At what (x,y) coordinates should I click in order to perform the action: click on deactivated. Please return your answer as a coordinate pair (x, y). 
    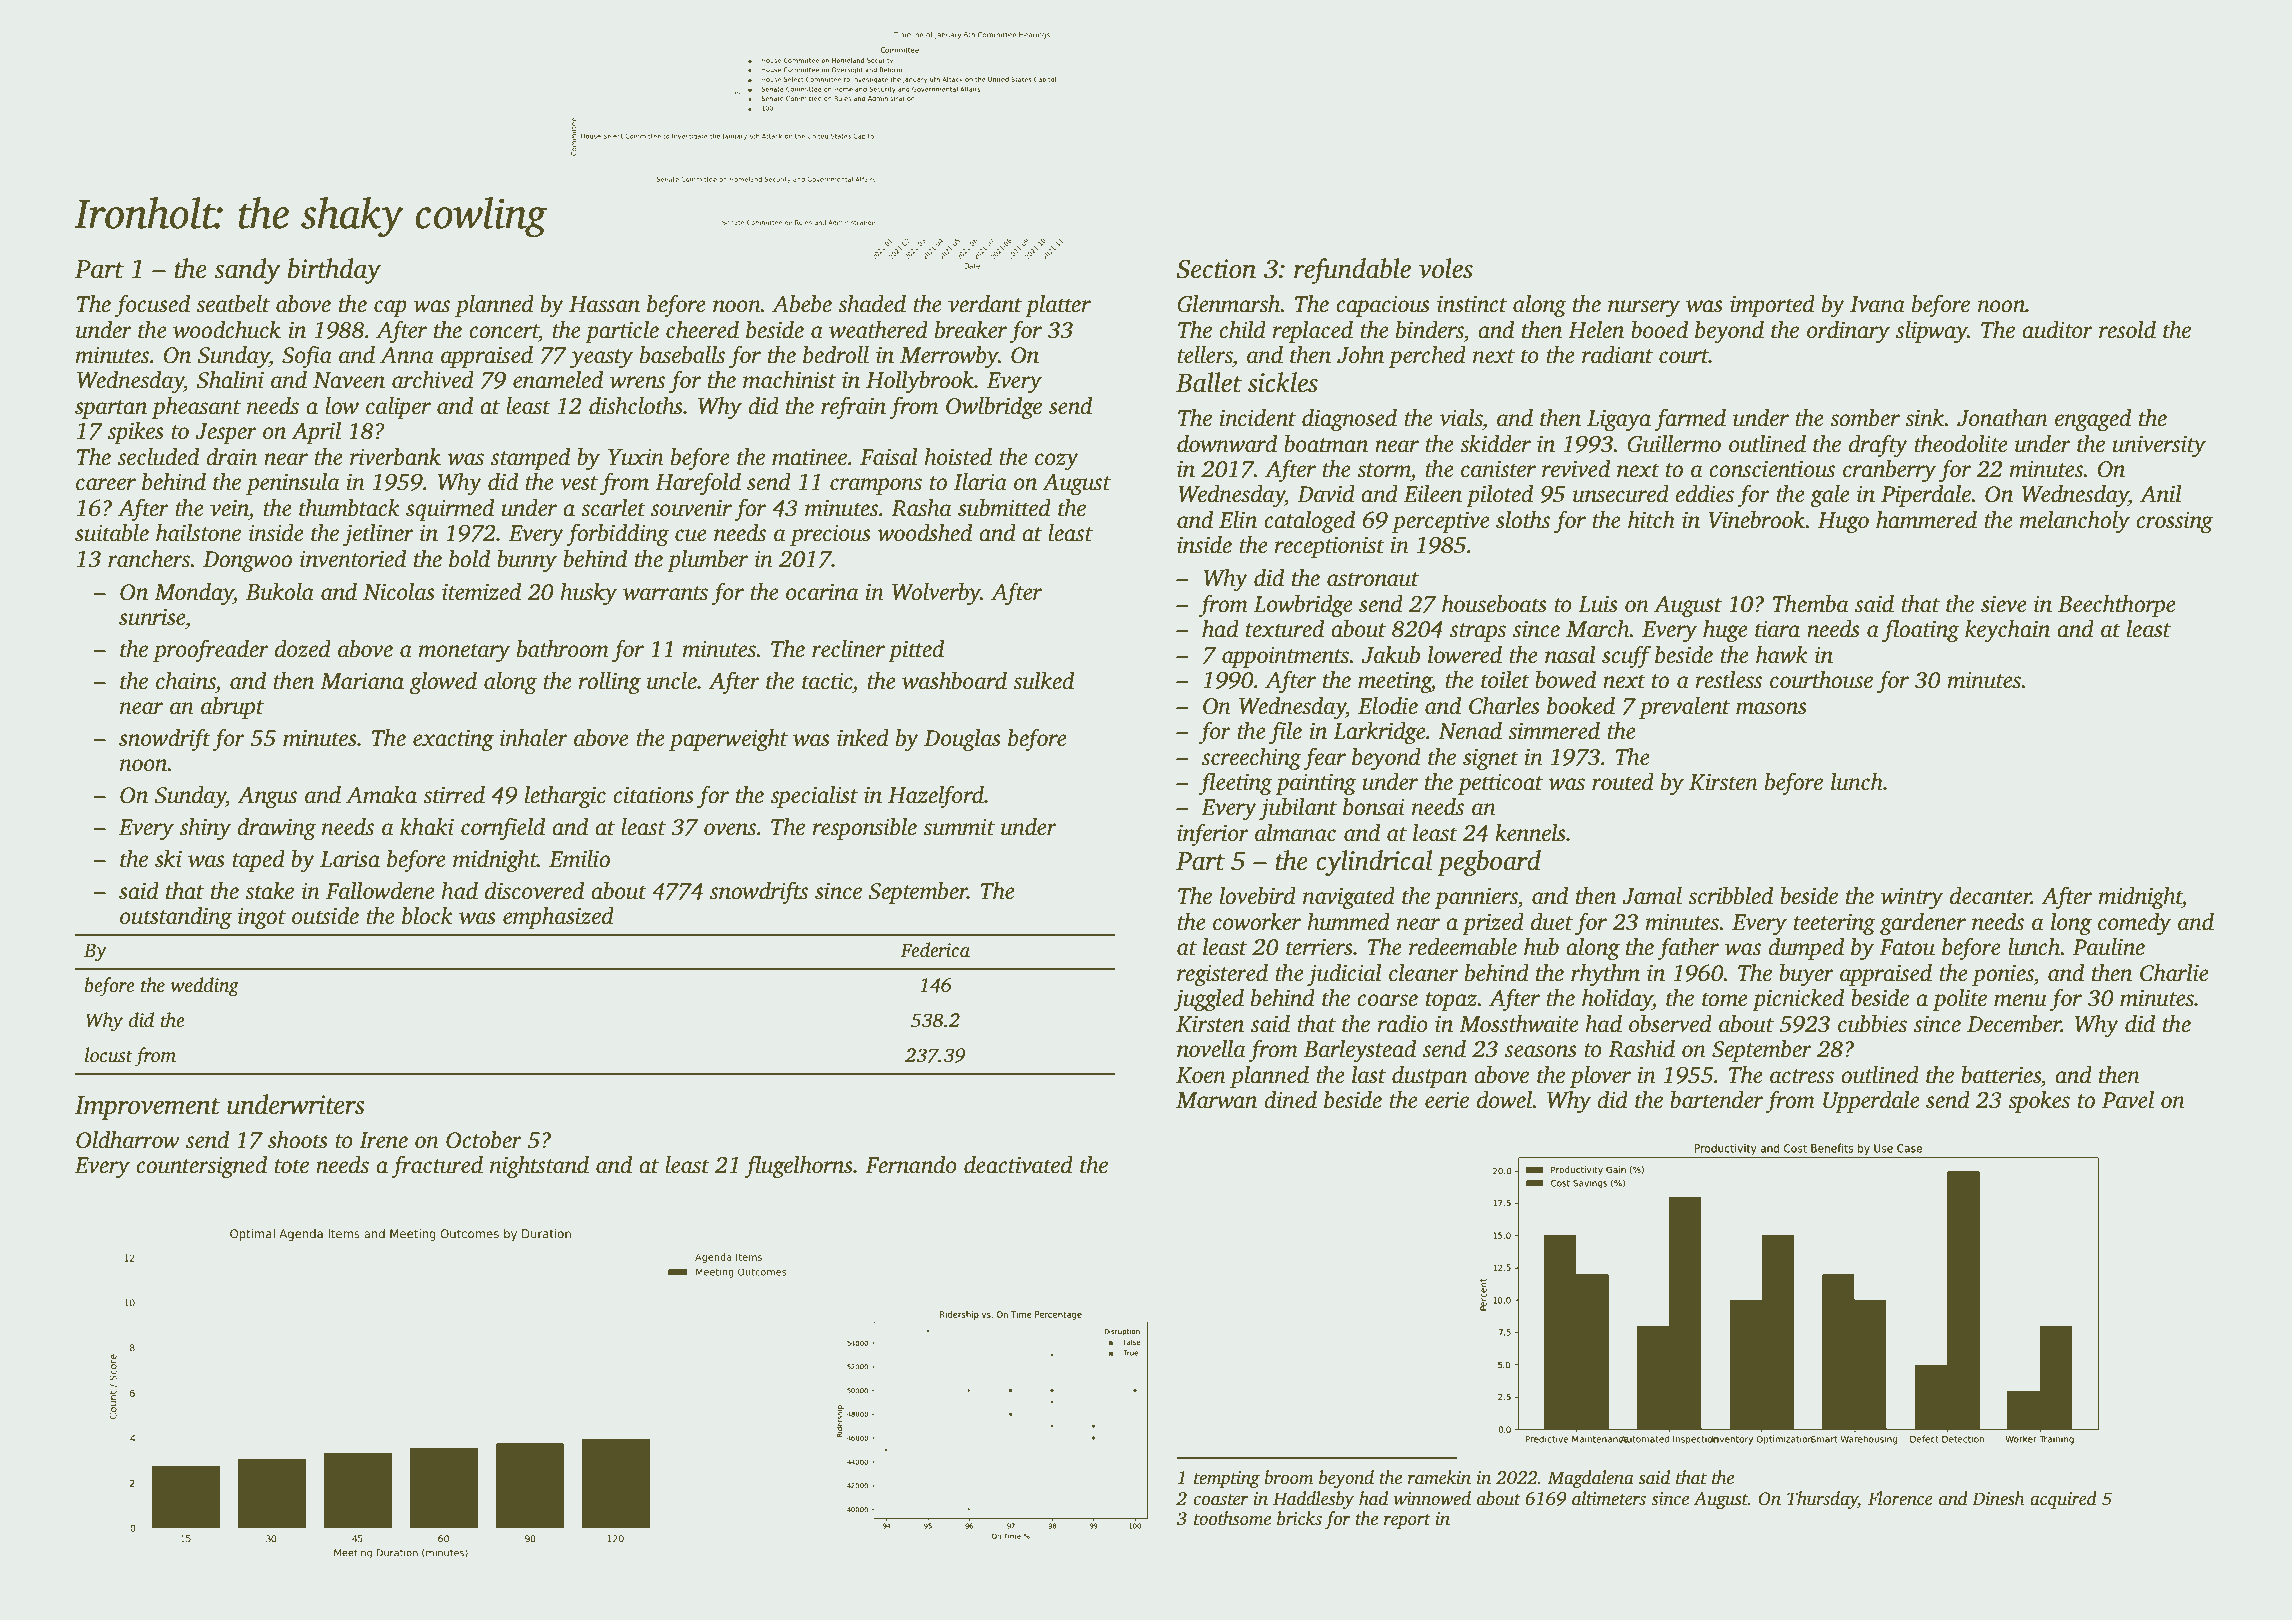
    Looking at the image, I should click on (1018, 1165).
